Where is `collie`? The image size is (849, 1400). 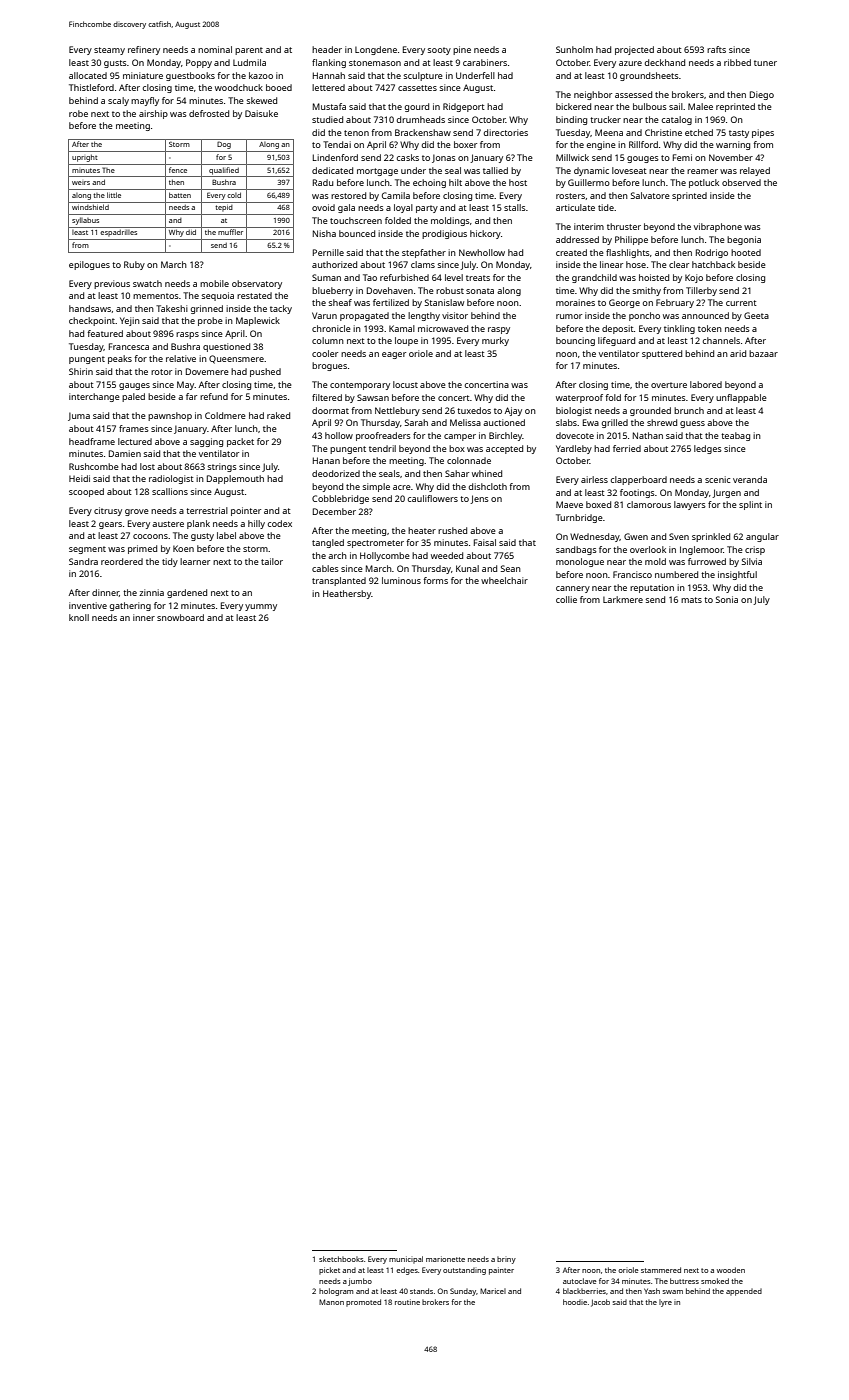
collie is located at coordinates (566, 599).
